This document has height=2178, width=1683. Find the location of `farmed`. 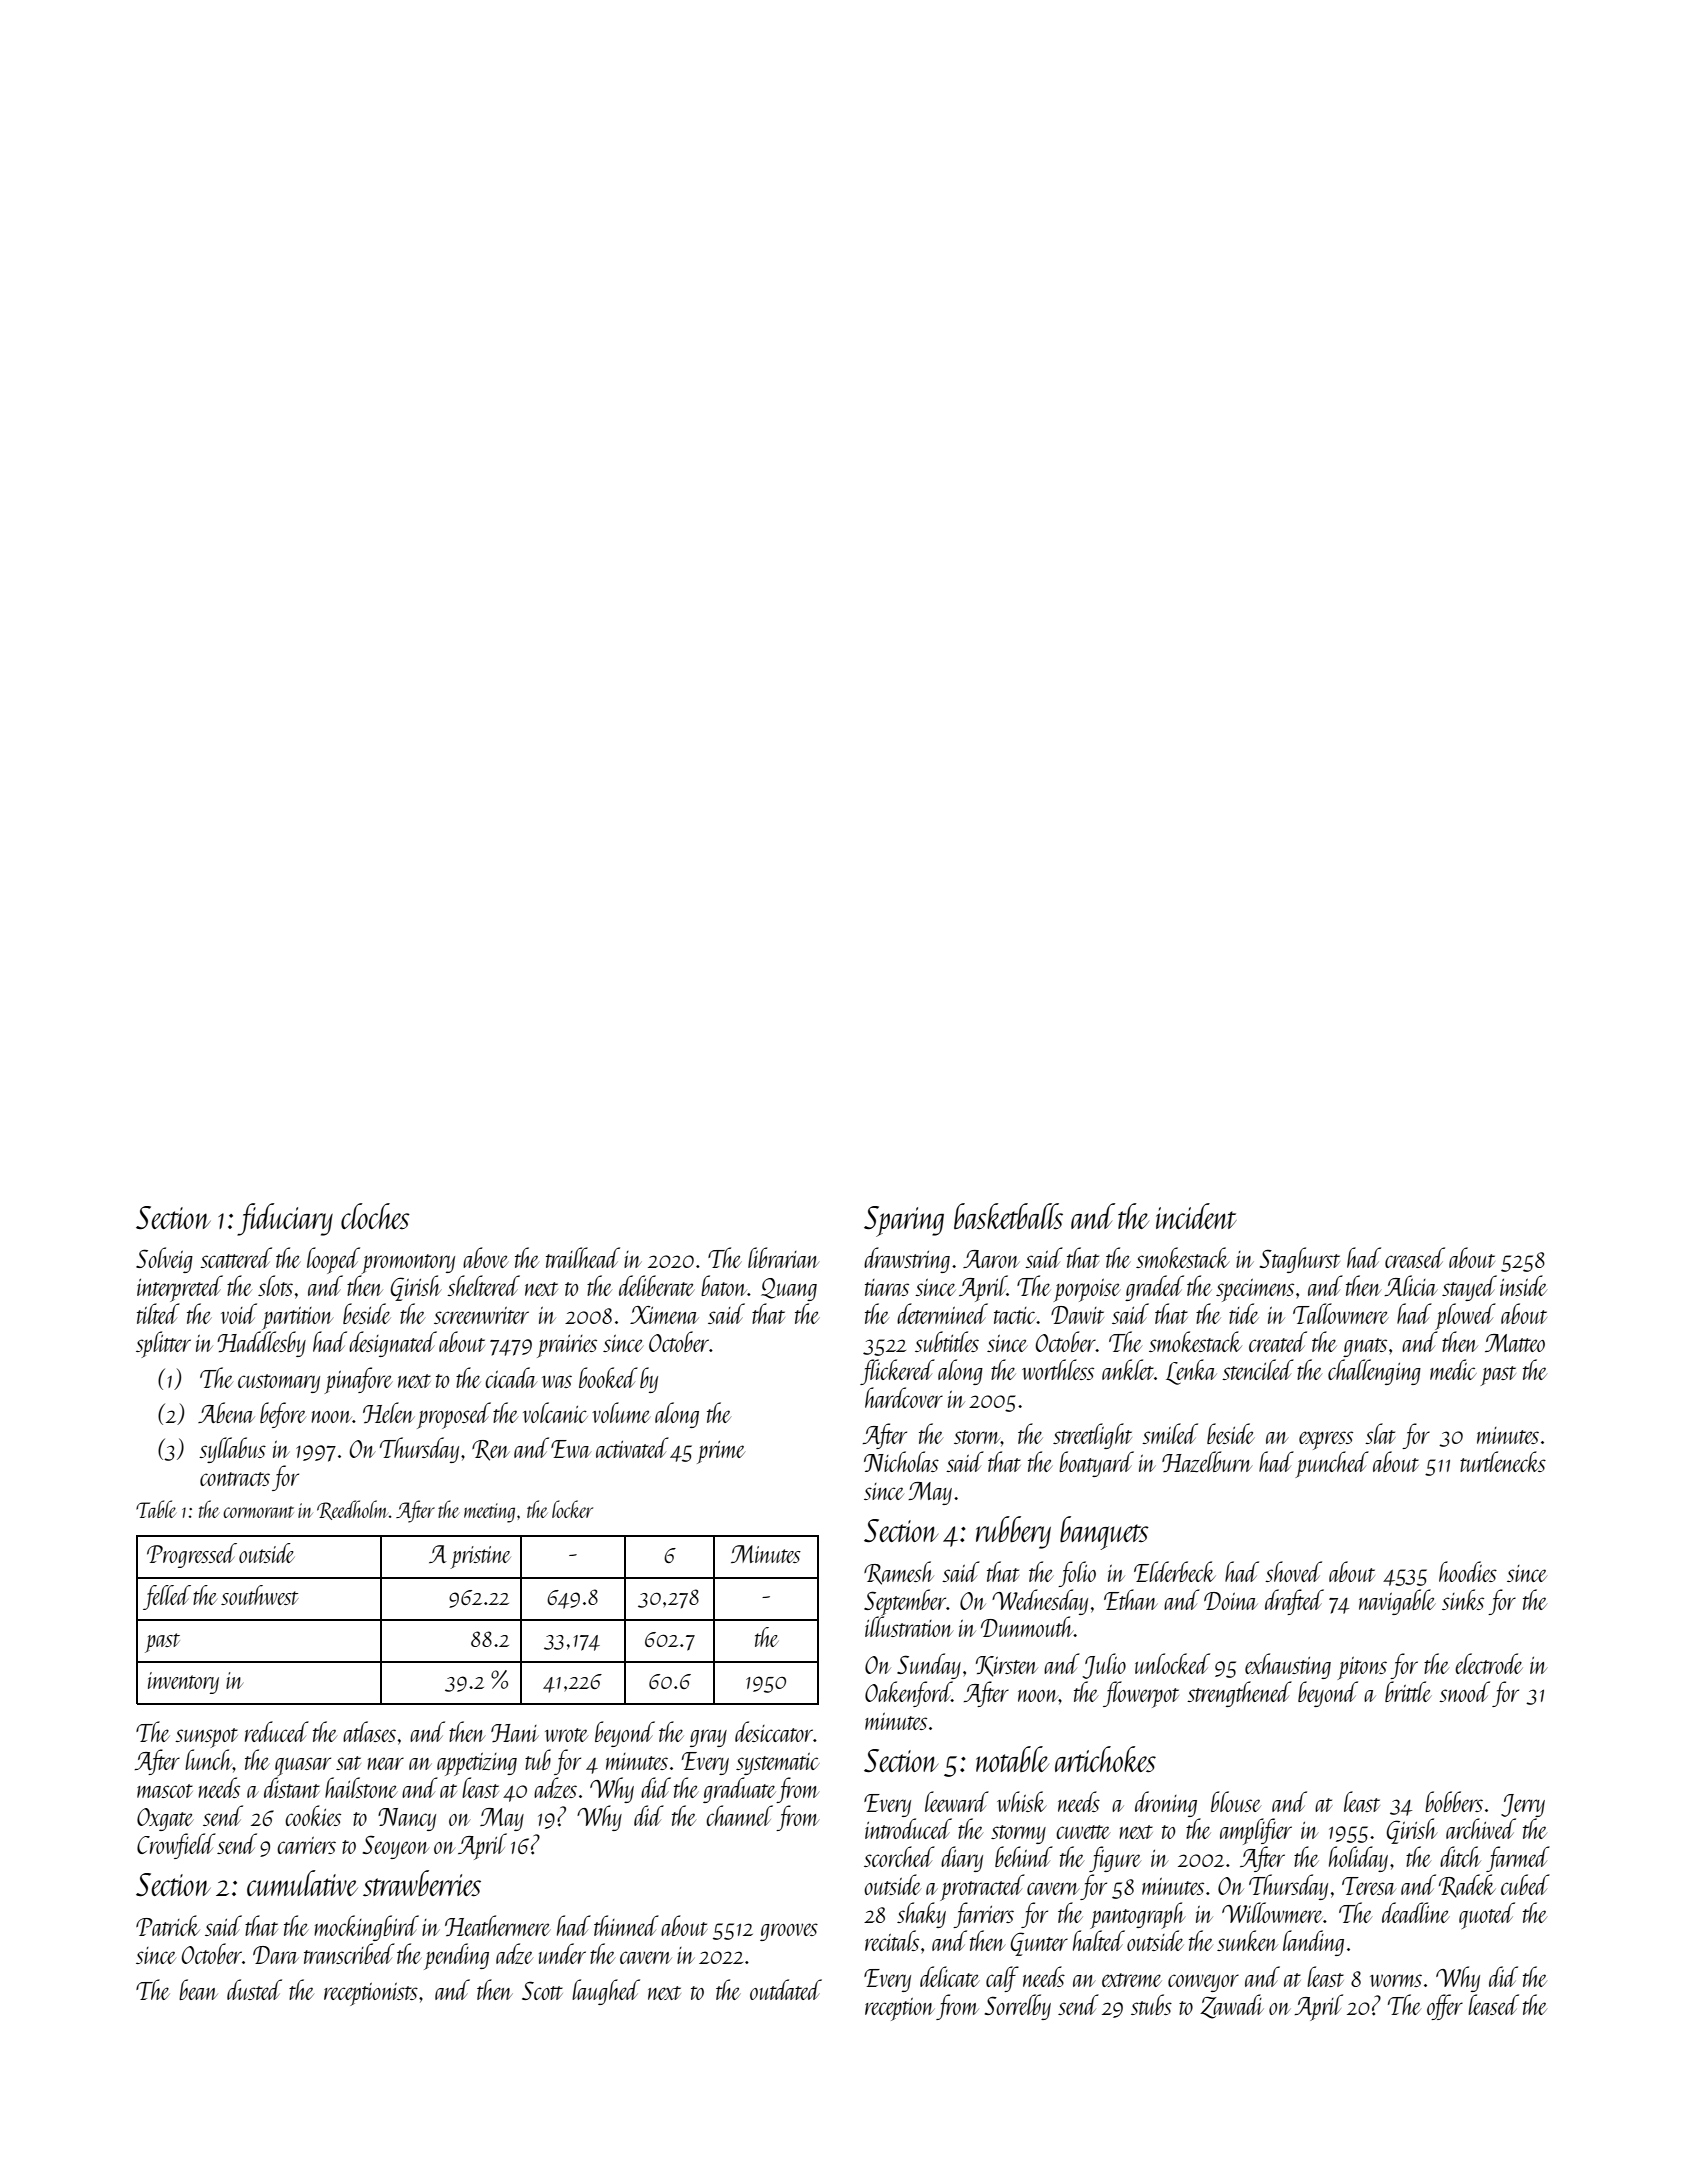

farmed is located at coordinates (1518, 1859).
